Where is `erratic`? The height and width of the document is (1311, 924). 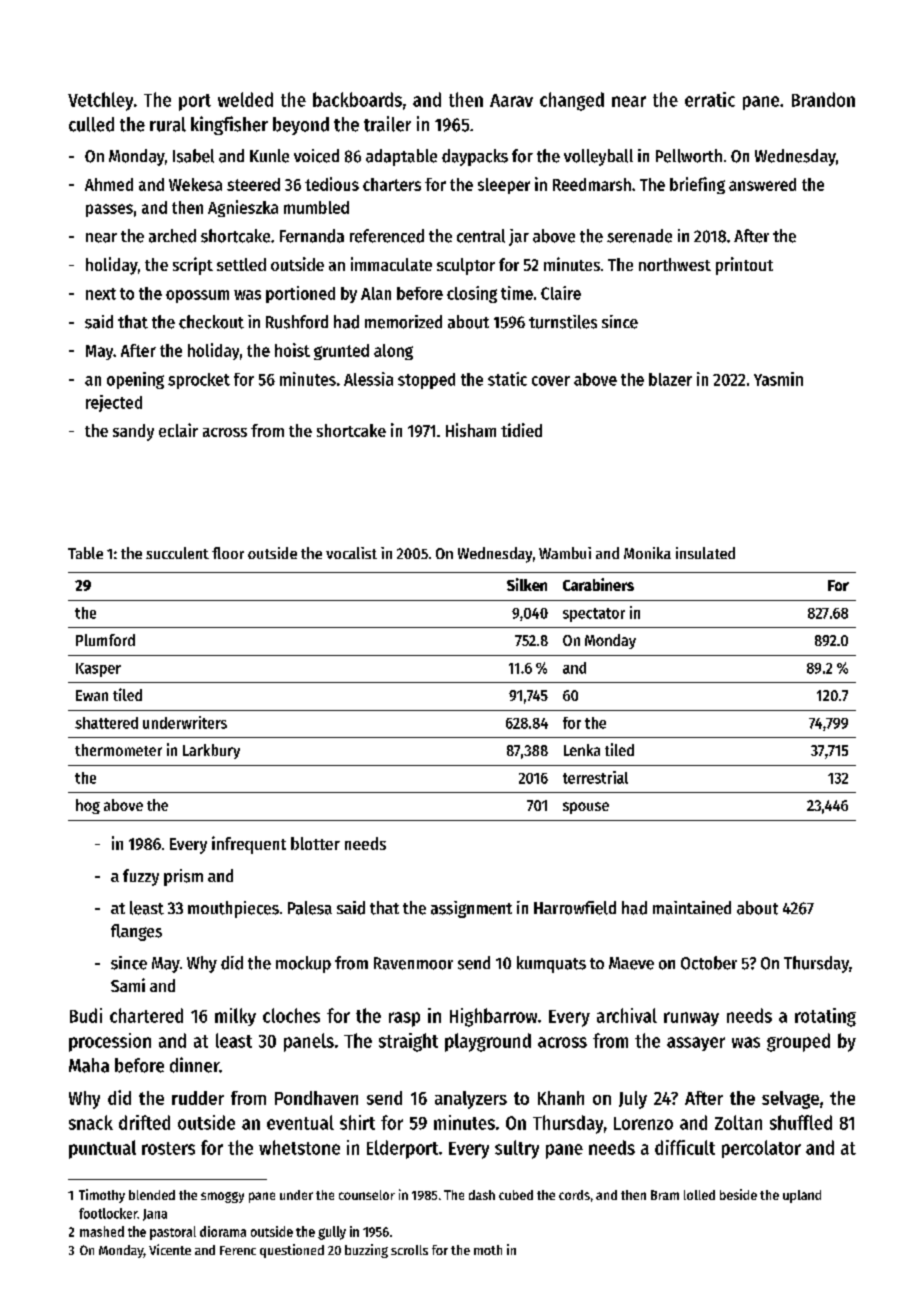 erratic is located at coordinates (710, 99).
